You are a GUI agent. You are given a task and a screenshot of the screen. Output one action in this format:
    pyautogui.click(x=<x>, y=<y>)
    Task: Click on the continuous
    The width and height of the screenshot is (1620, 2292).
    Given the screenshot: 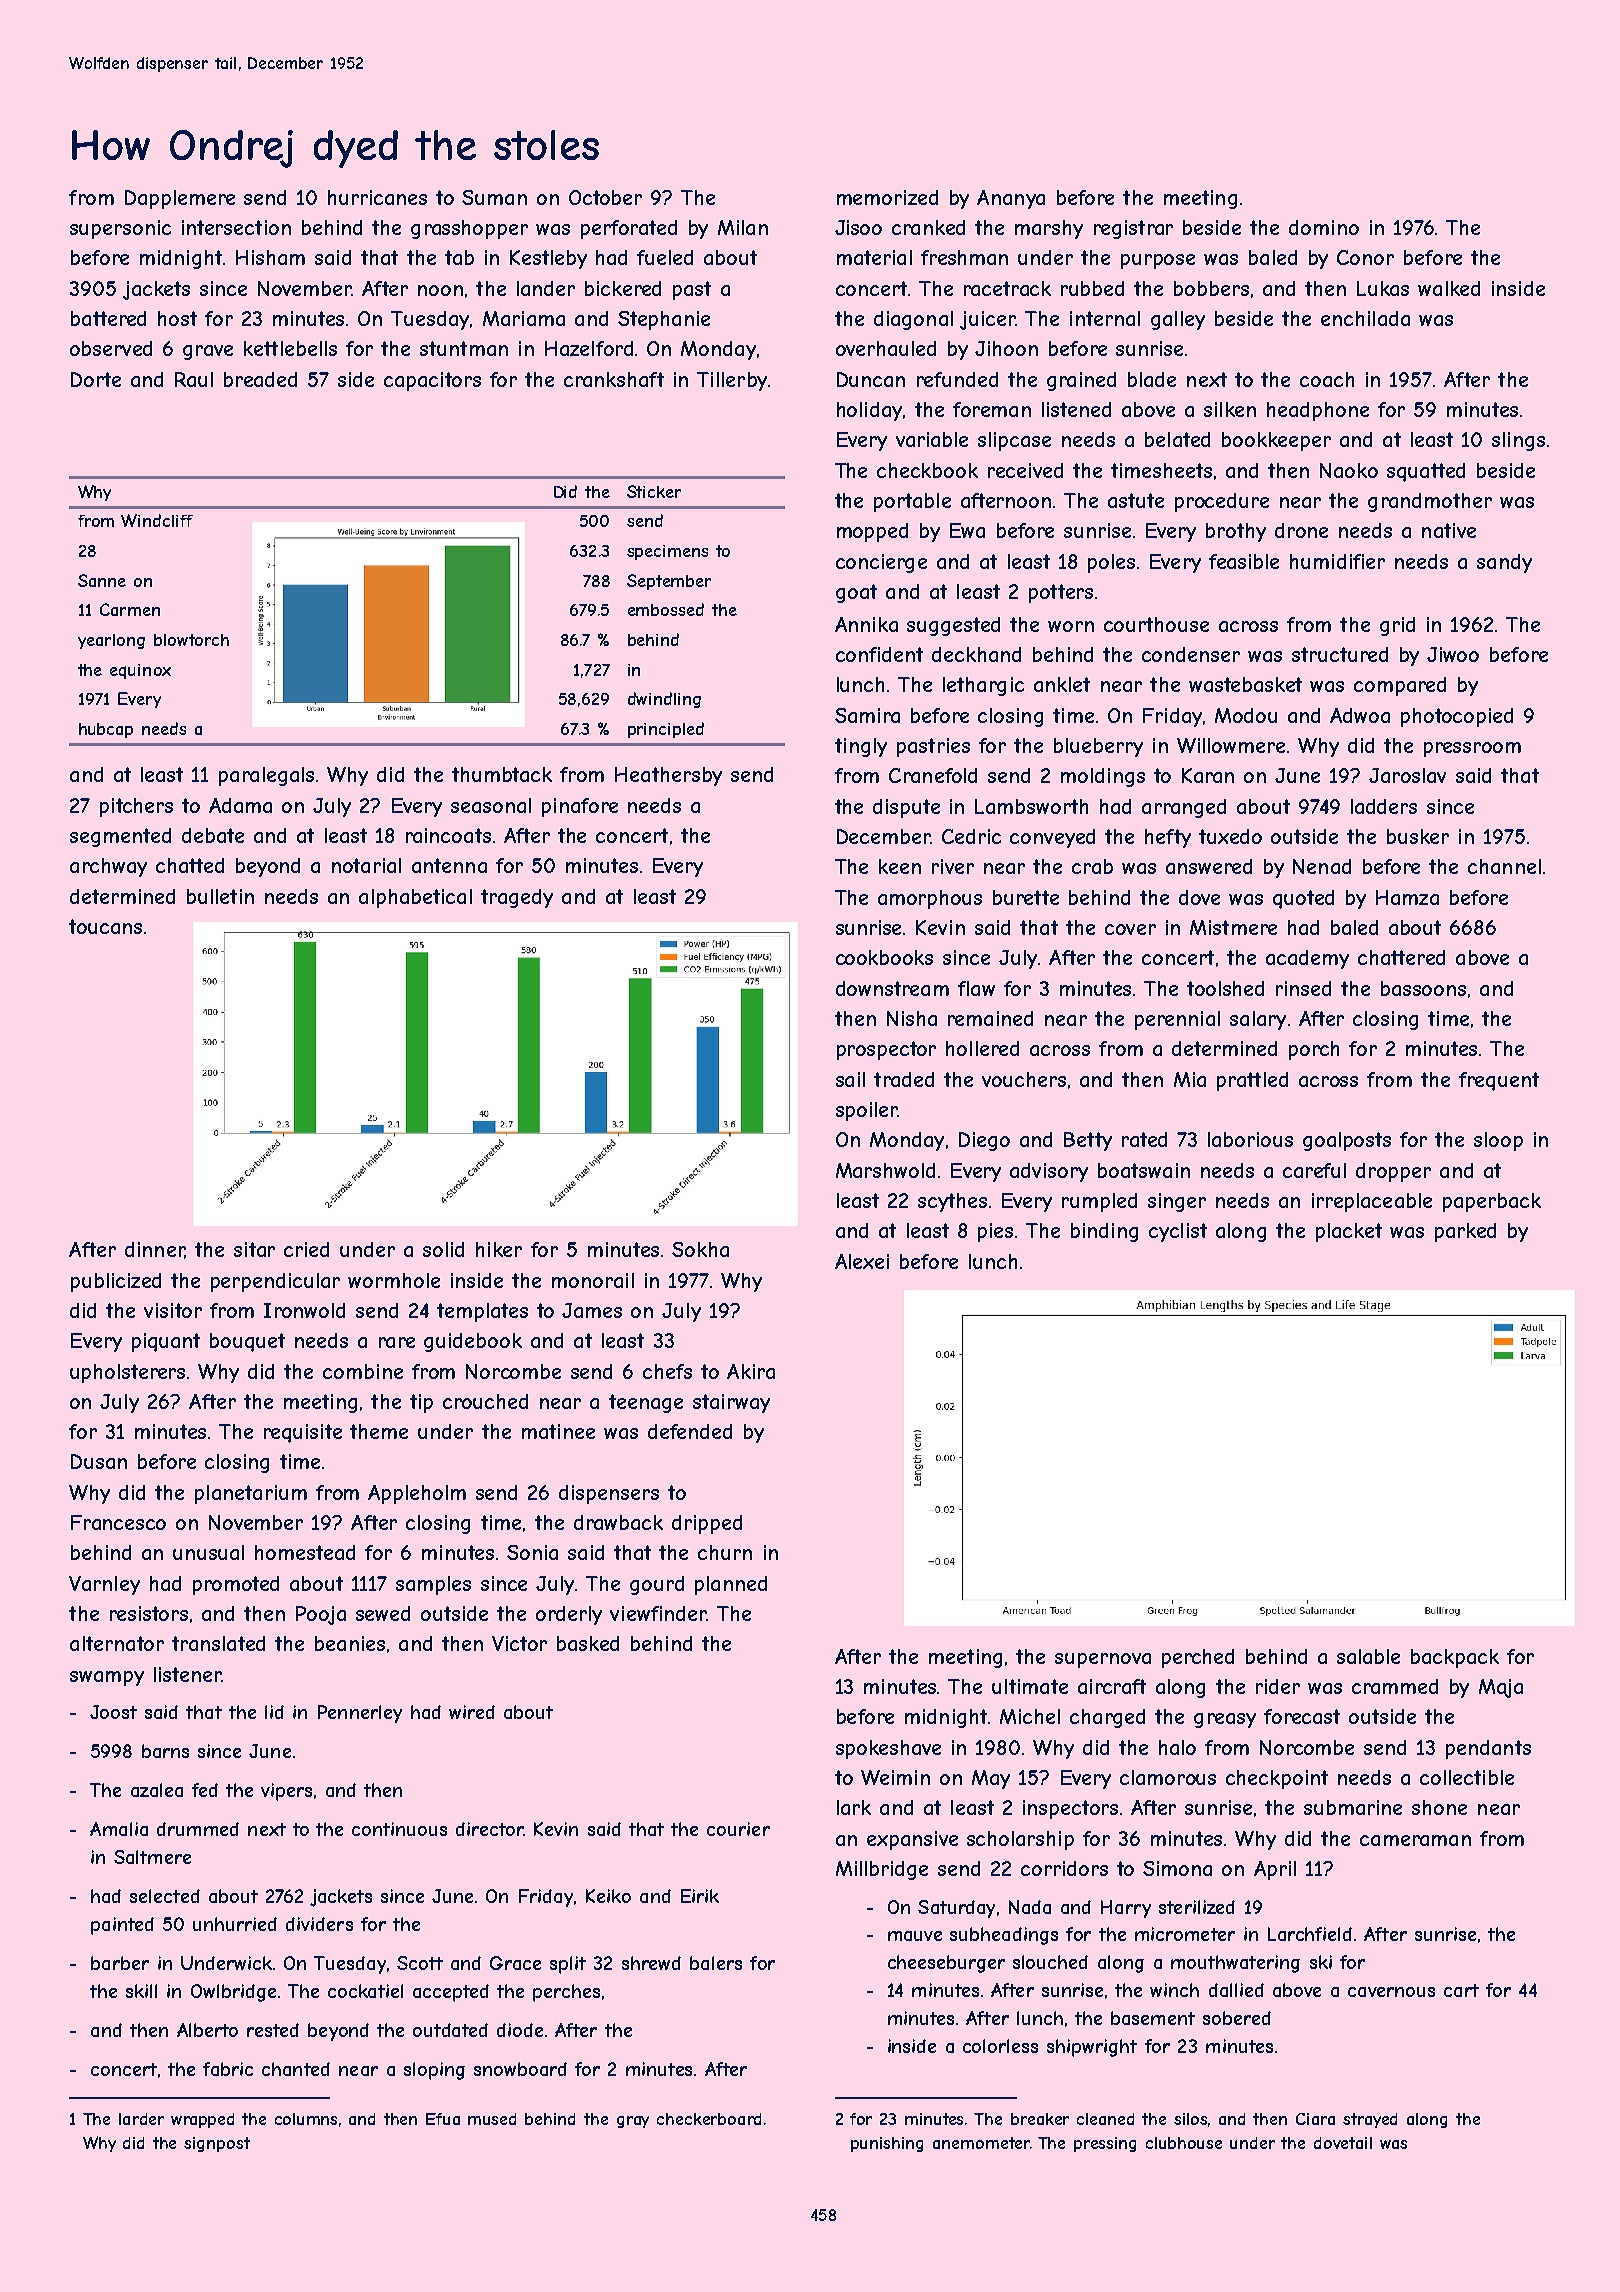 What is the action you would take?
    pyautogui.click(x=399, y=1829)
